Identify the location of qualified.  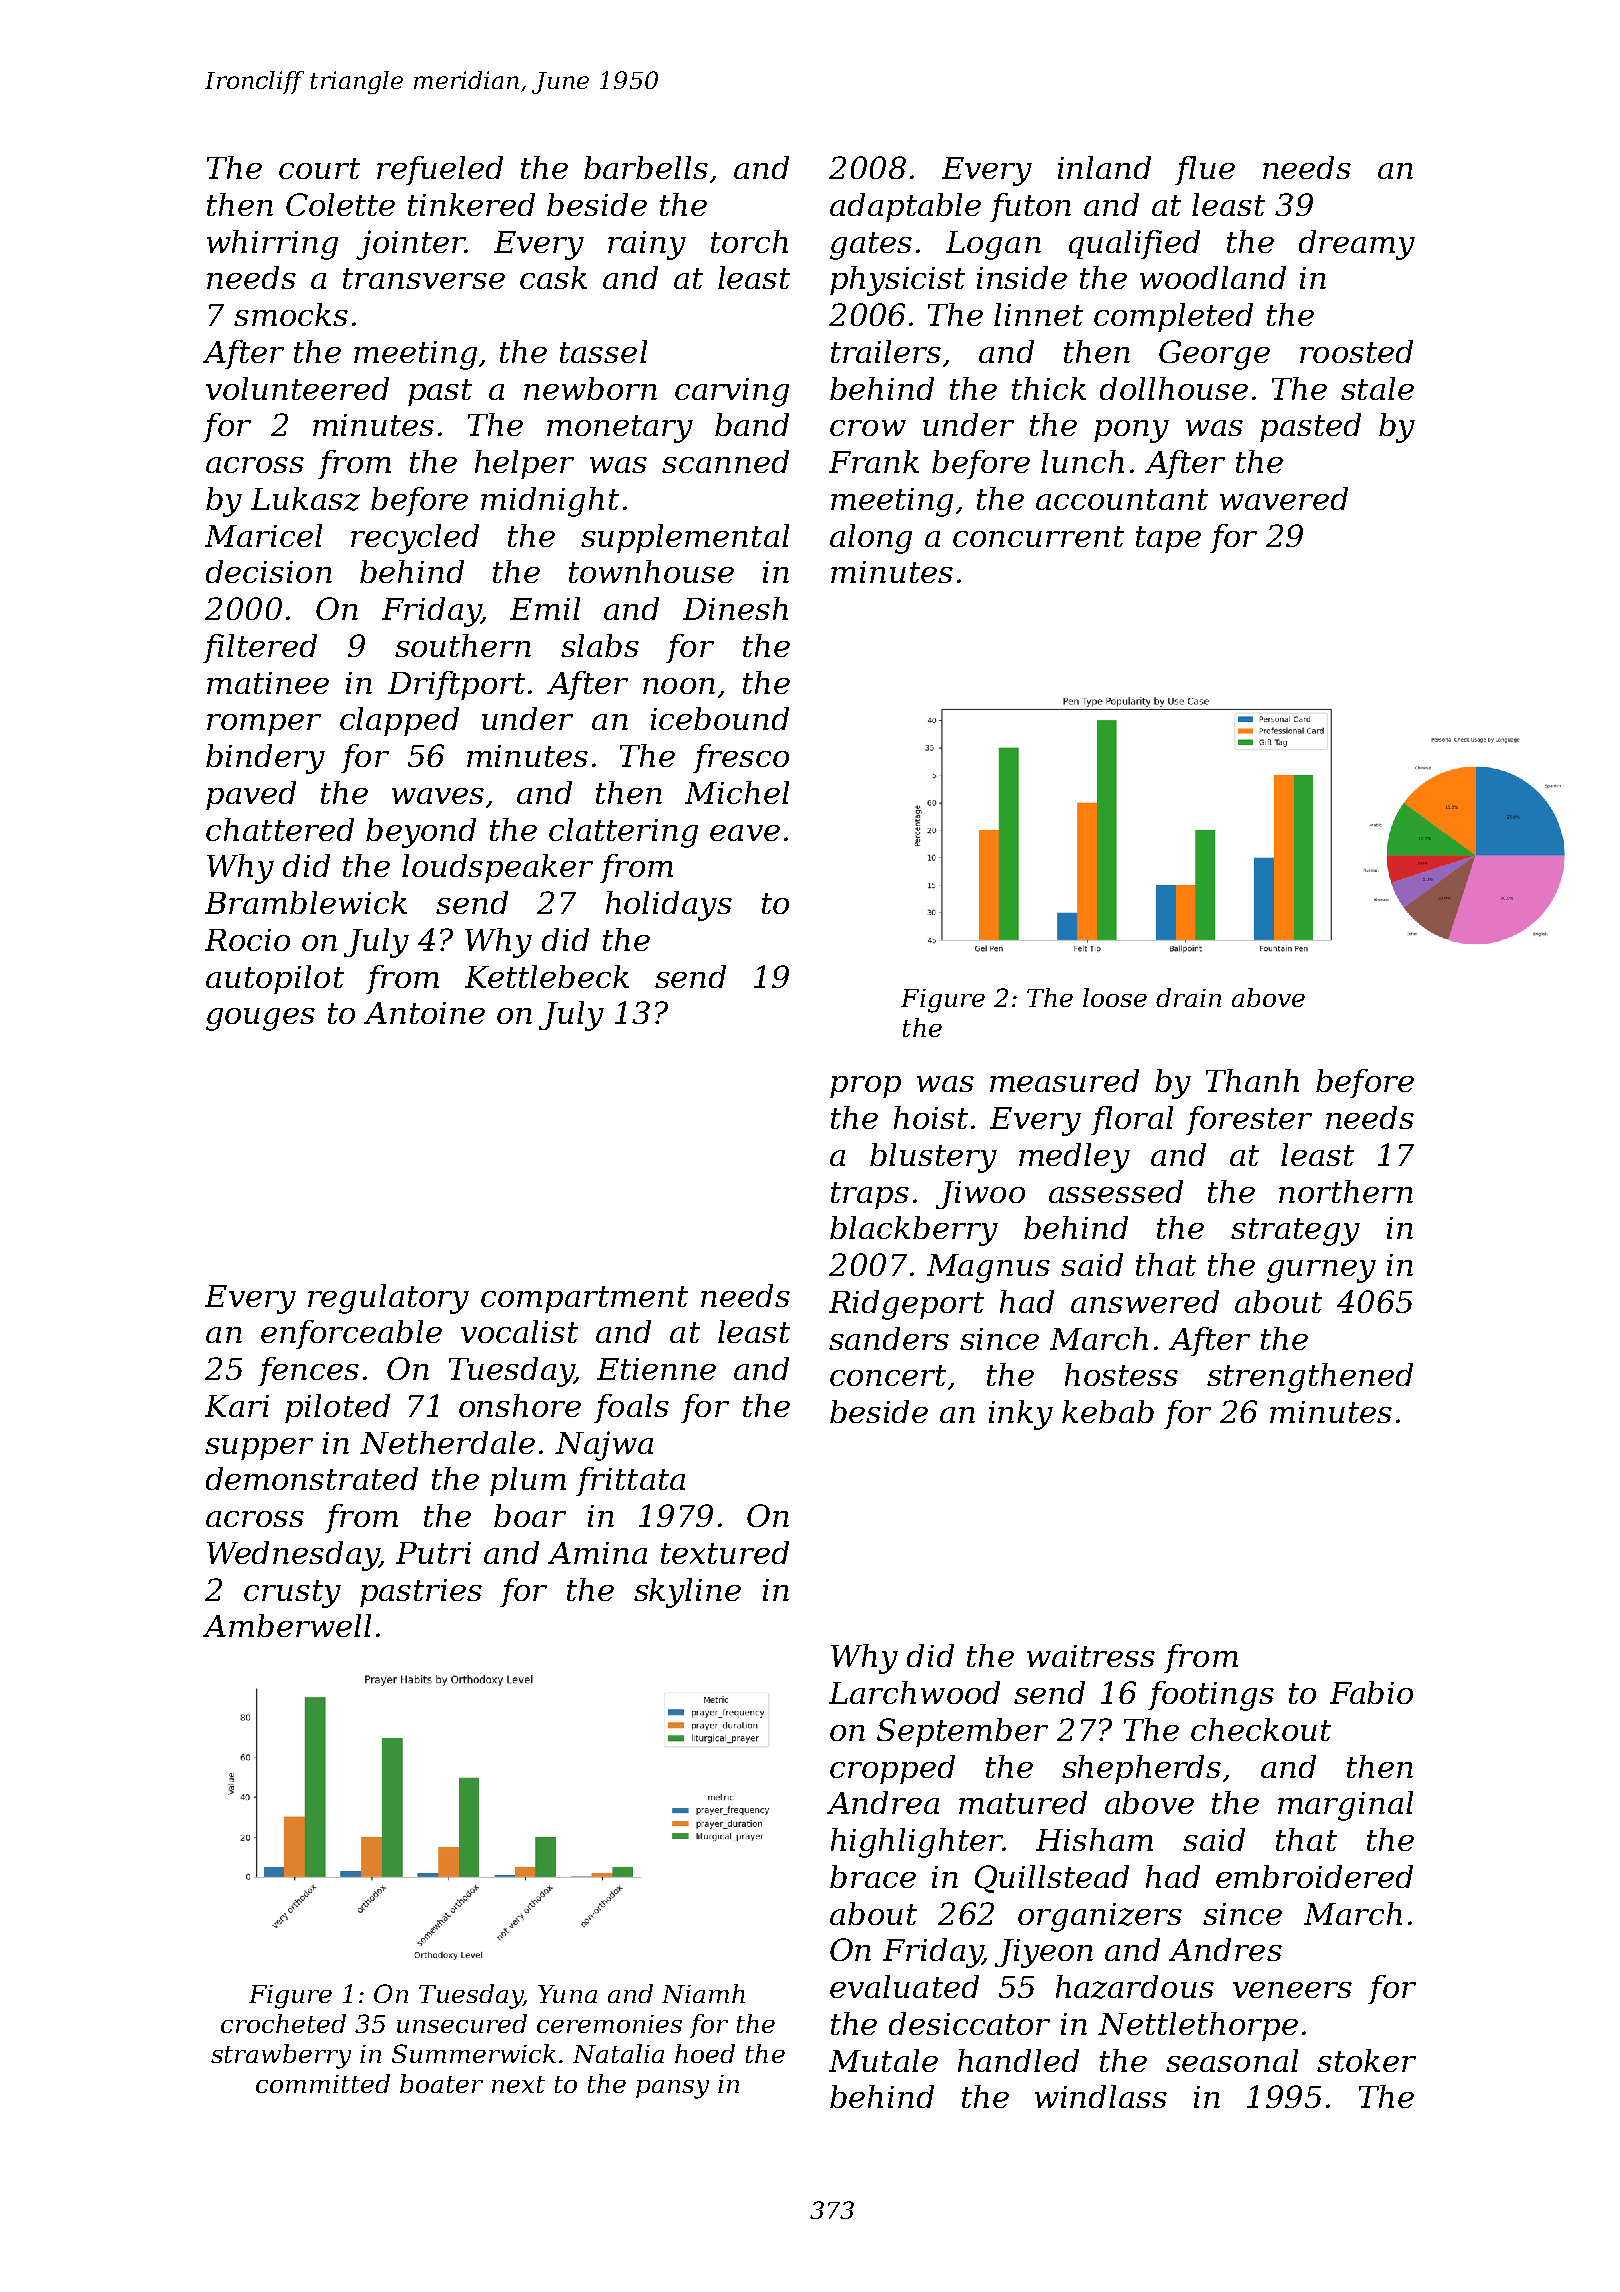
(1134, 244).
